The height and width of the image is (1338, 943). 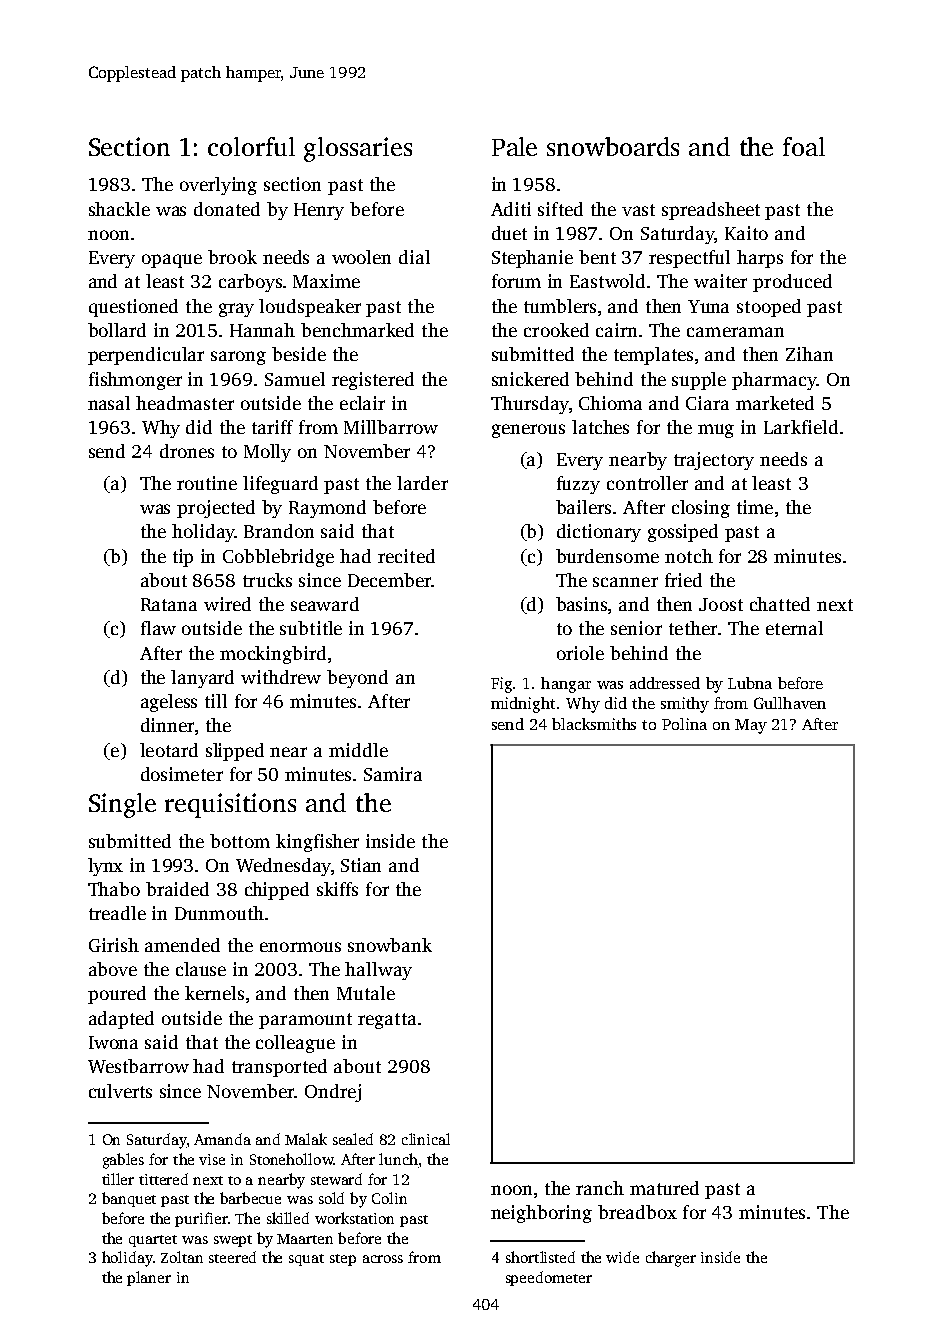 What do you see at coordinates (337, 889) in the image?
I see `skiffs` at bounding box center [337, 889].
